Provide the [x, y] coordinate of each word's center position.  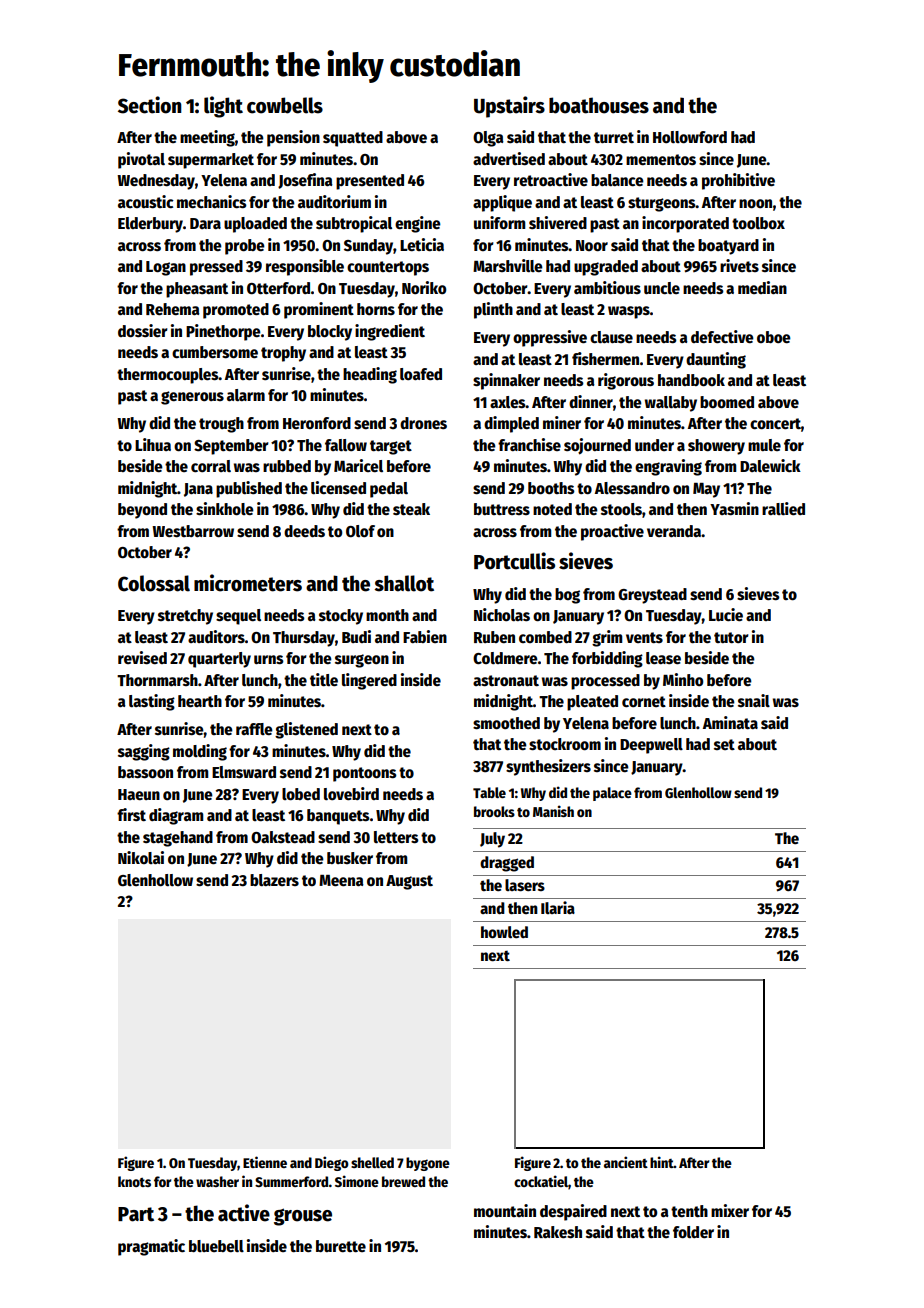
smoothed [506, 723]
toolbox [758, 223]
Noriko [424, 287]
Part [136, 1214]
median [762, 287]
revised [142, 657]
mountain [505, 1211]
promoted [236, 311]
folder [693, 1232]
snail [754, 700]
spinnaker [506, 381]
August [409, 882]
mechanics [212, 201]
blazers [274, 880]
